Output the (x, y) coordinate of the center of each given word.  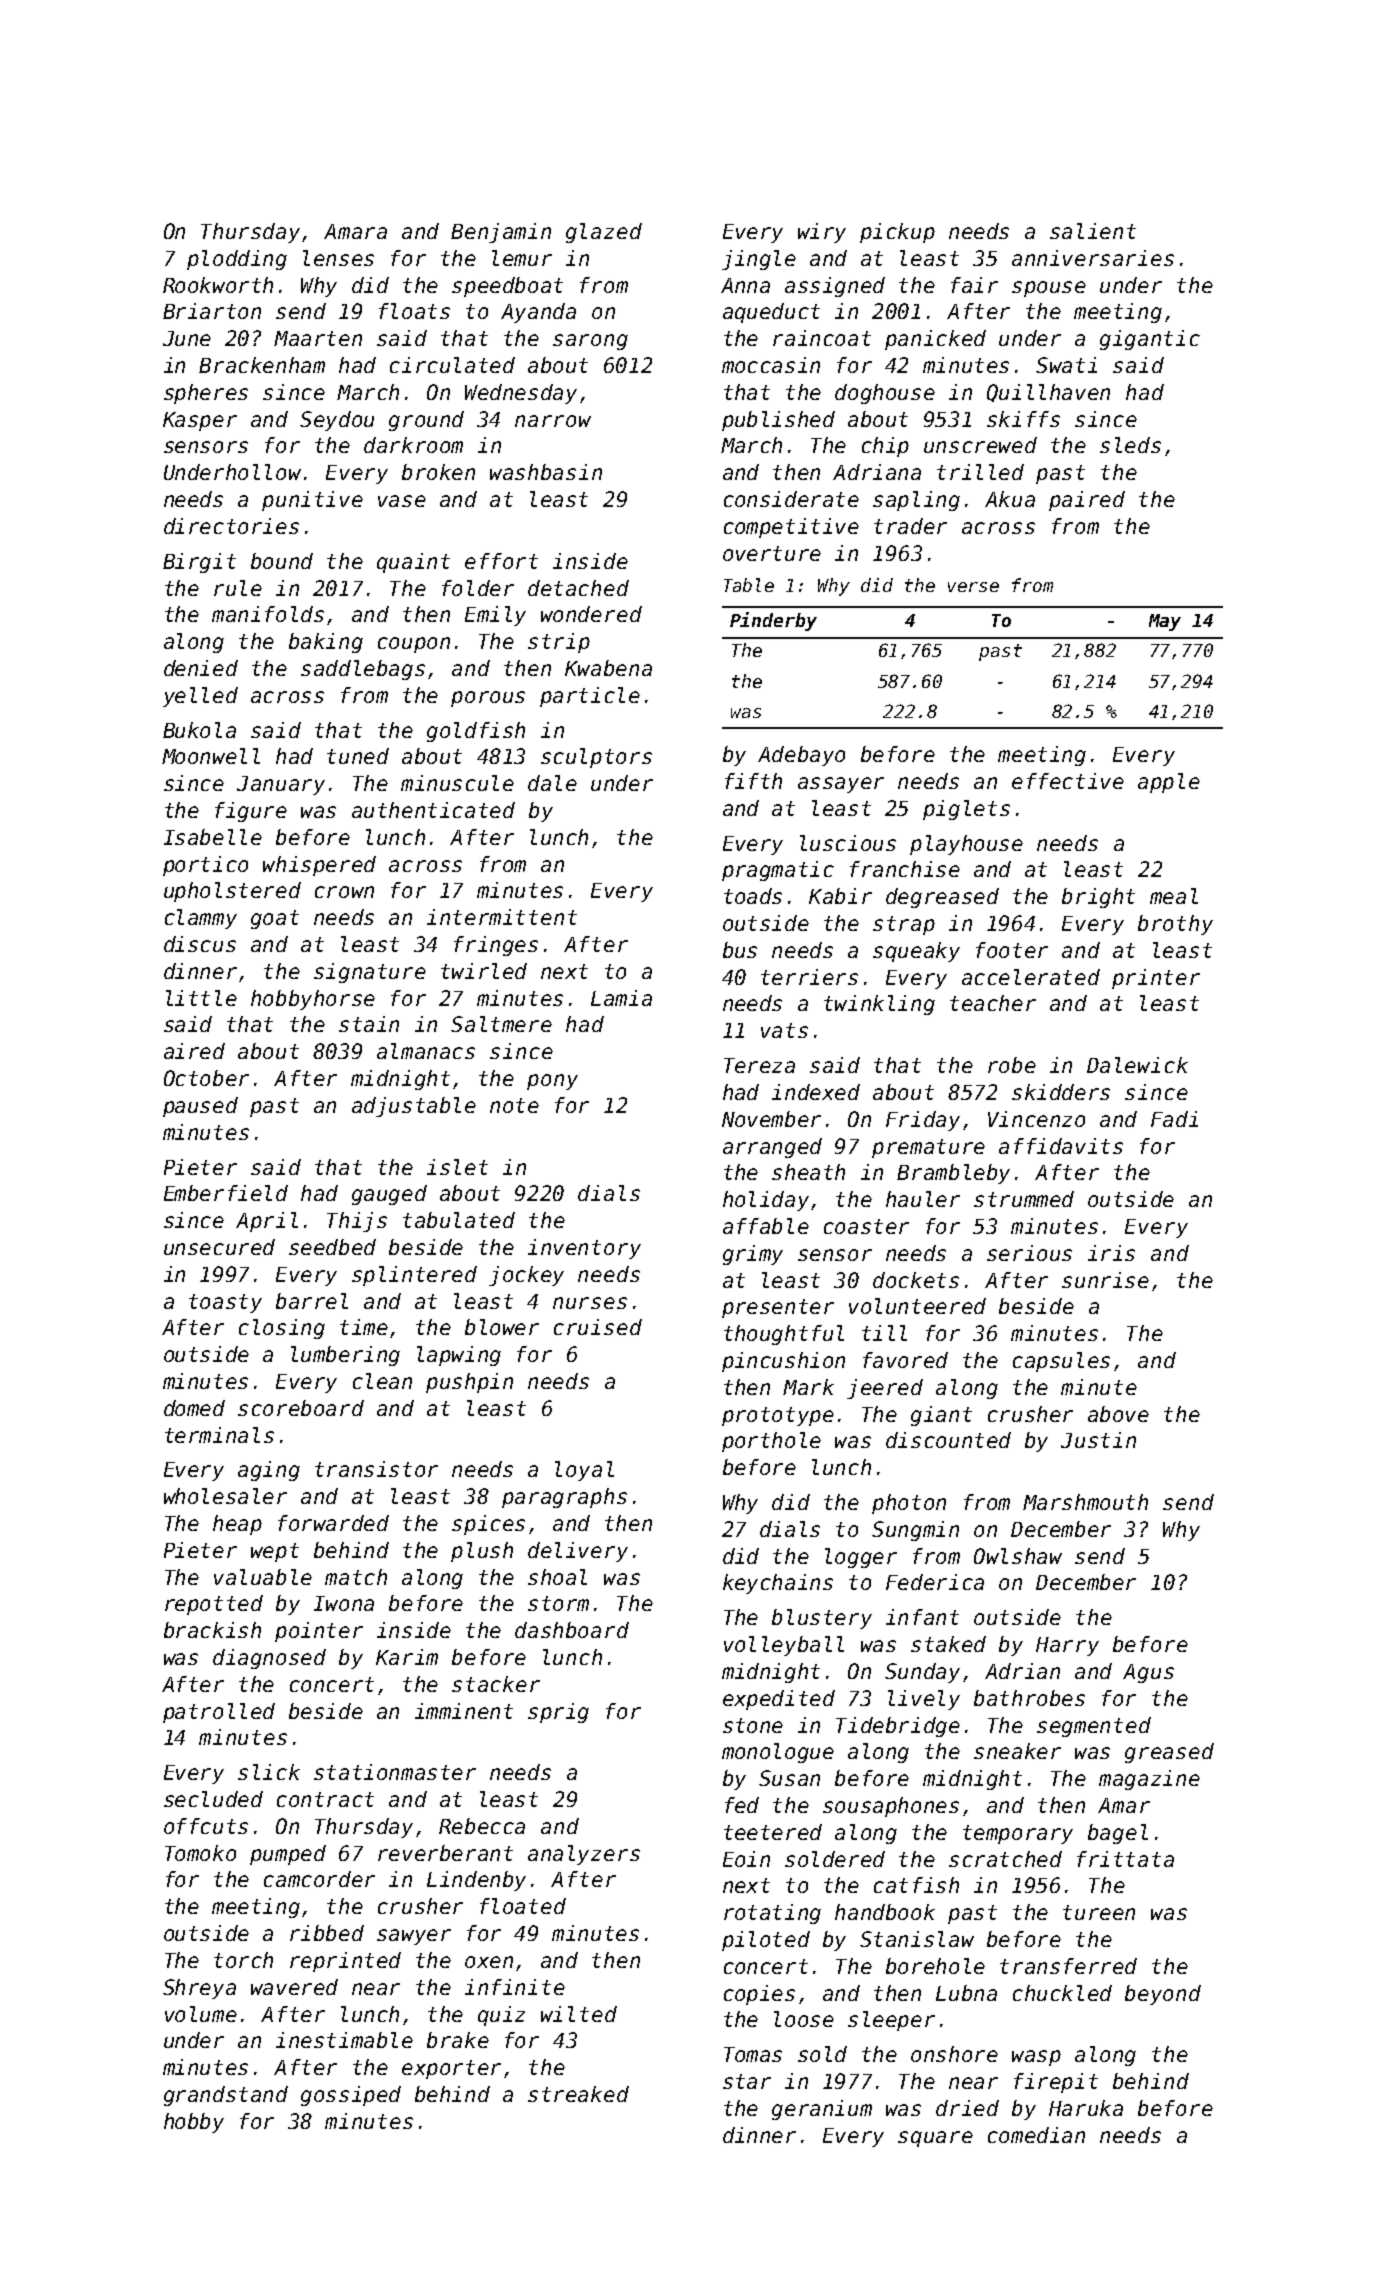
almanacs (426, 1051)
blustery (822, 1619)
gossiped (351, 2096)
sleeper (891, 2021)
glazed (604, 233)
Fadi (1174, 1119)
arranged (772, 1148)
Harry (1067, 1646)
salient (1093, 231)
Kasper (200, 421)
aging (269, 1471)
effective (1068, 781)
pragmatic (778, 871)
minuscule (457, 783)
